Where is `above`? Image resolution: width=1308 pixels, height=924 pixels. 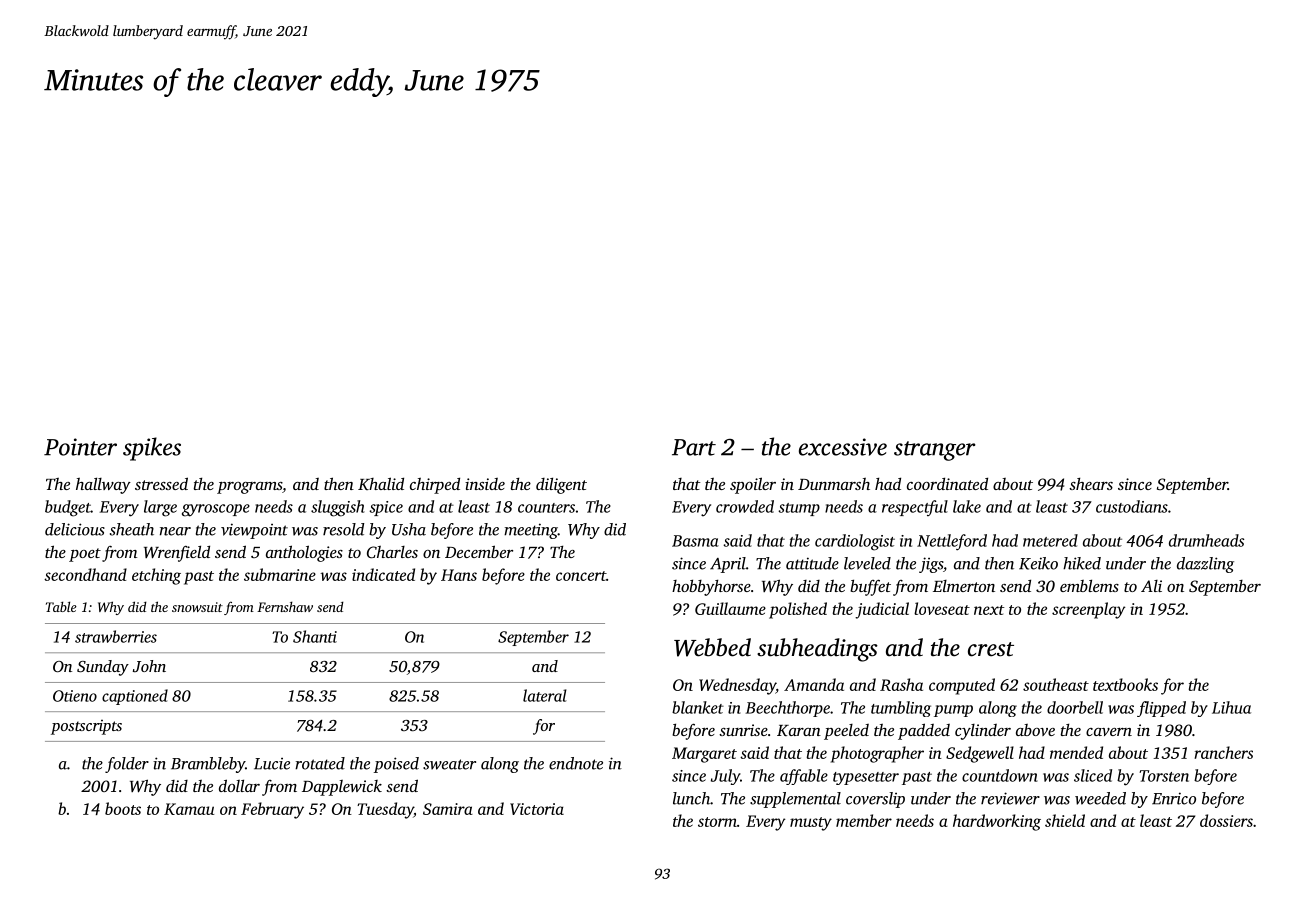 above is located at coordinates (1035, 730).
